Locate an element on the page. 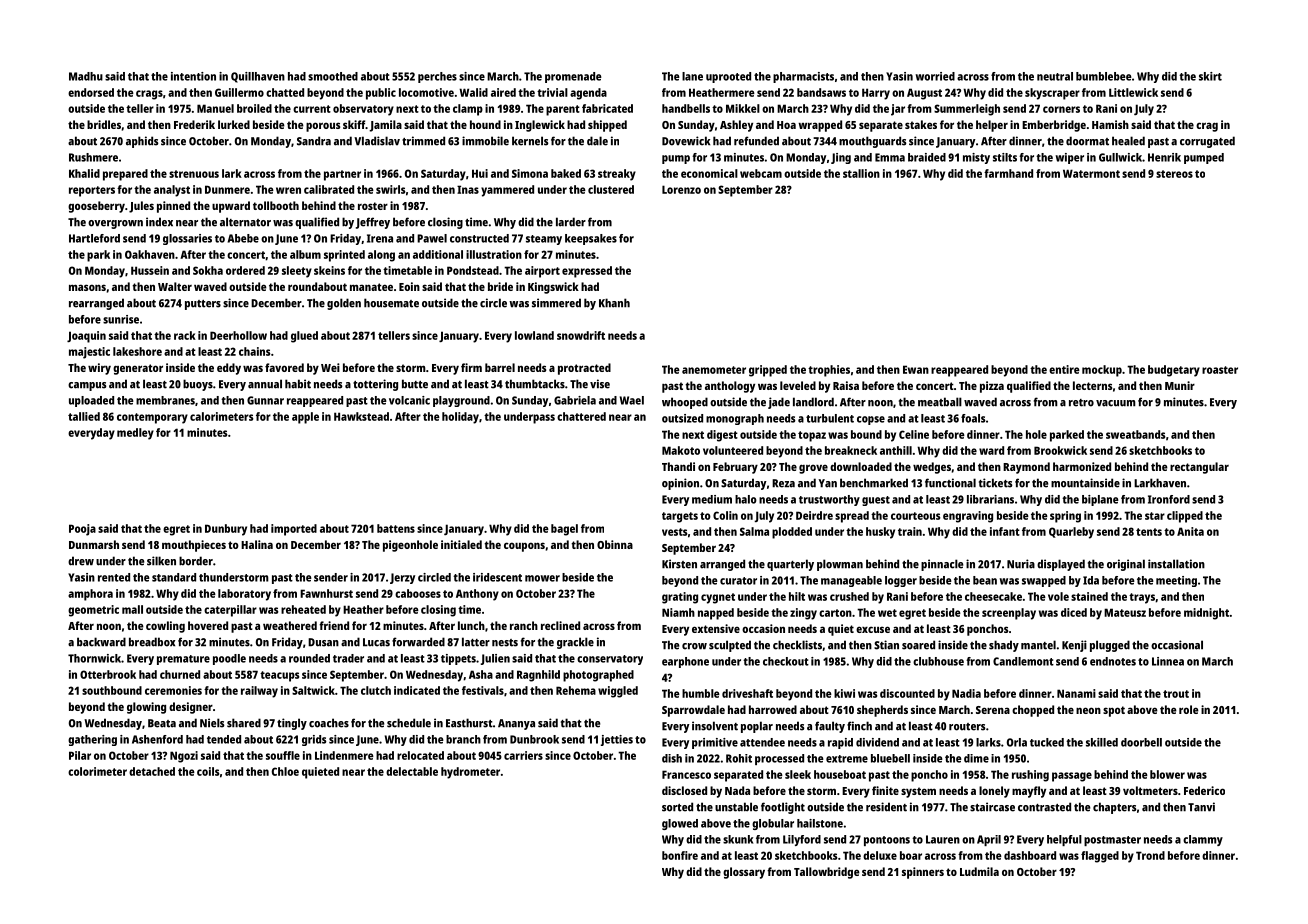 The image size is (1308, 924). pharmacists is located at coordinates (803, 77).
